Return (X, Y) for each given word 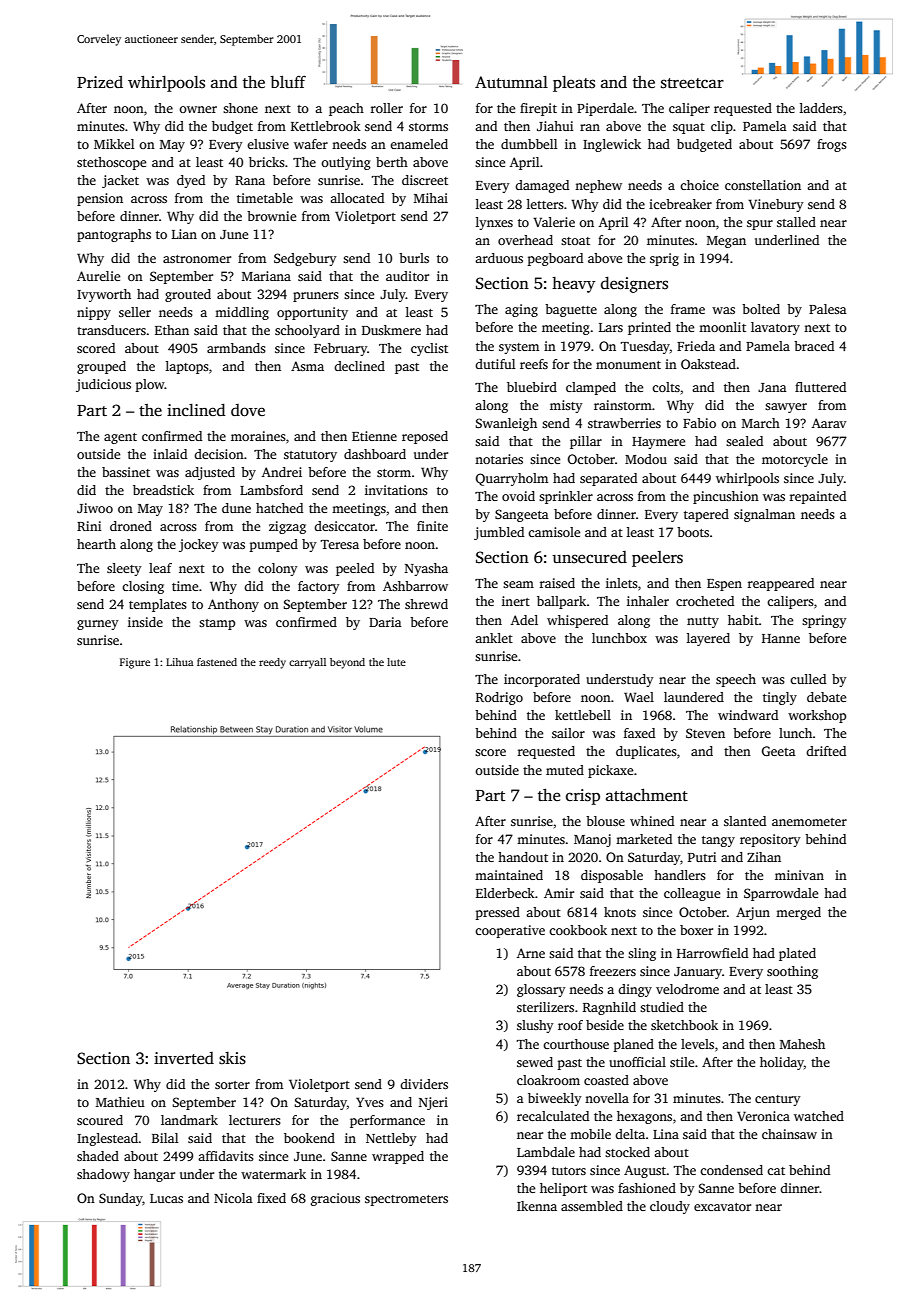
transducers (111, 330)
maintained (509, 875)
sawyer (786, 408)
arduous (499, 258)
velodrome (687, 989)
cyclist (429, 349)
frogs (832, 145)
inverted (184, 1058)
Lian (184, 234)
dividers (424, 1084)
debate (826, 697)
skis (232, 1058)
